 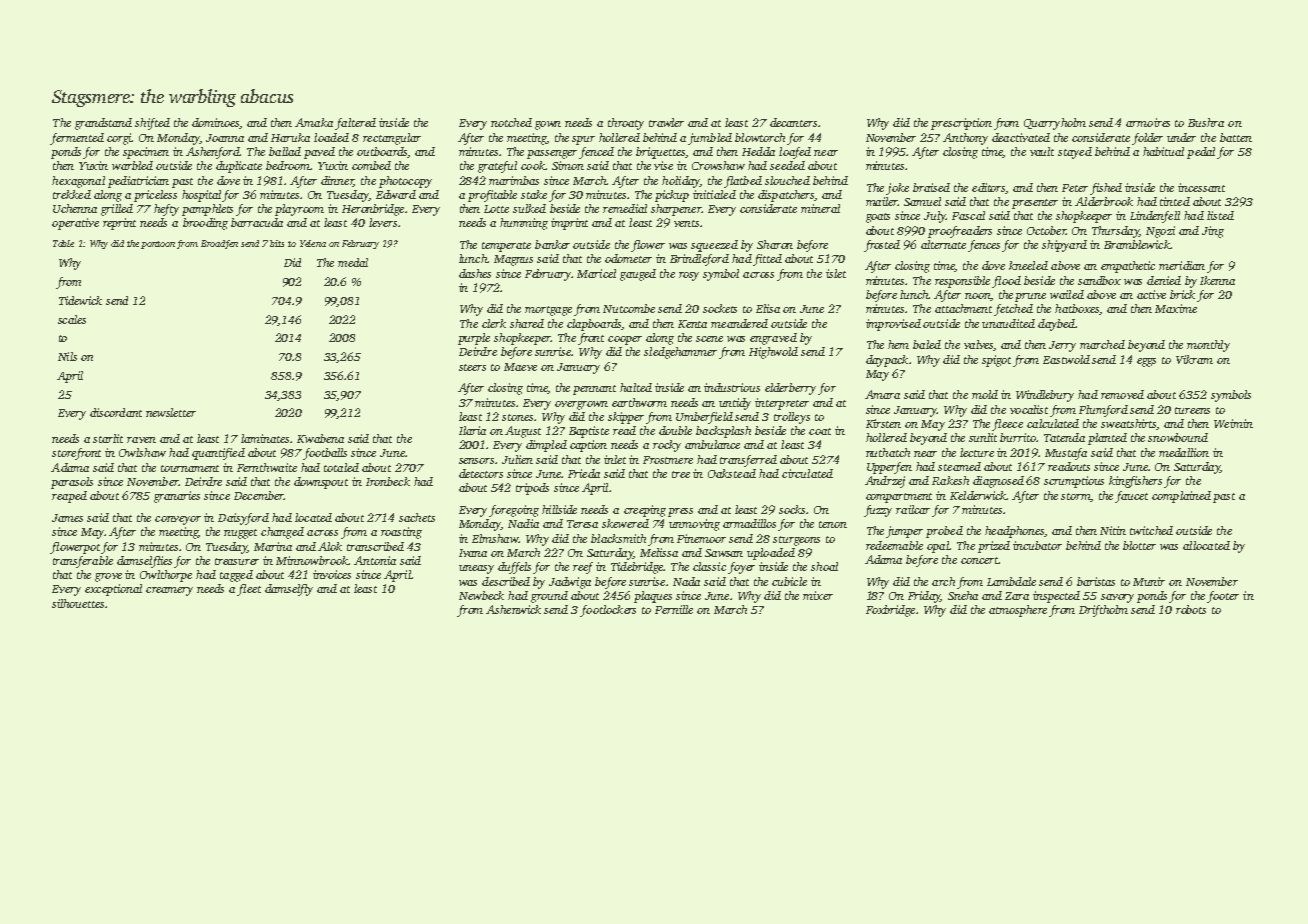 I want to click on silhouettes, so click(x=78, y=603).
